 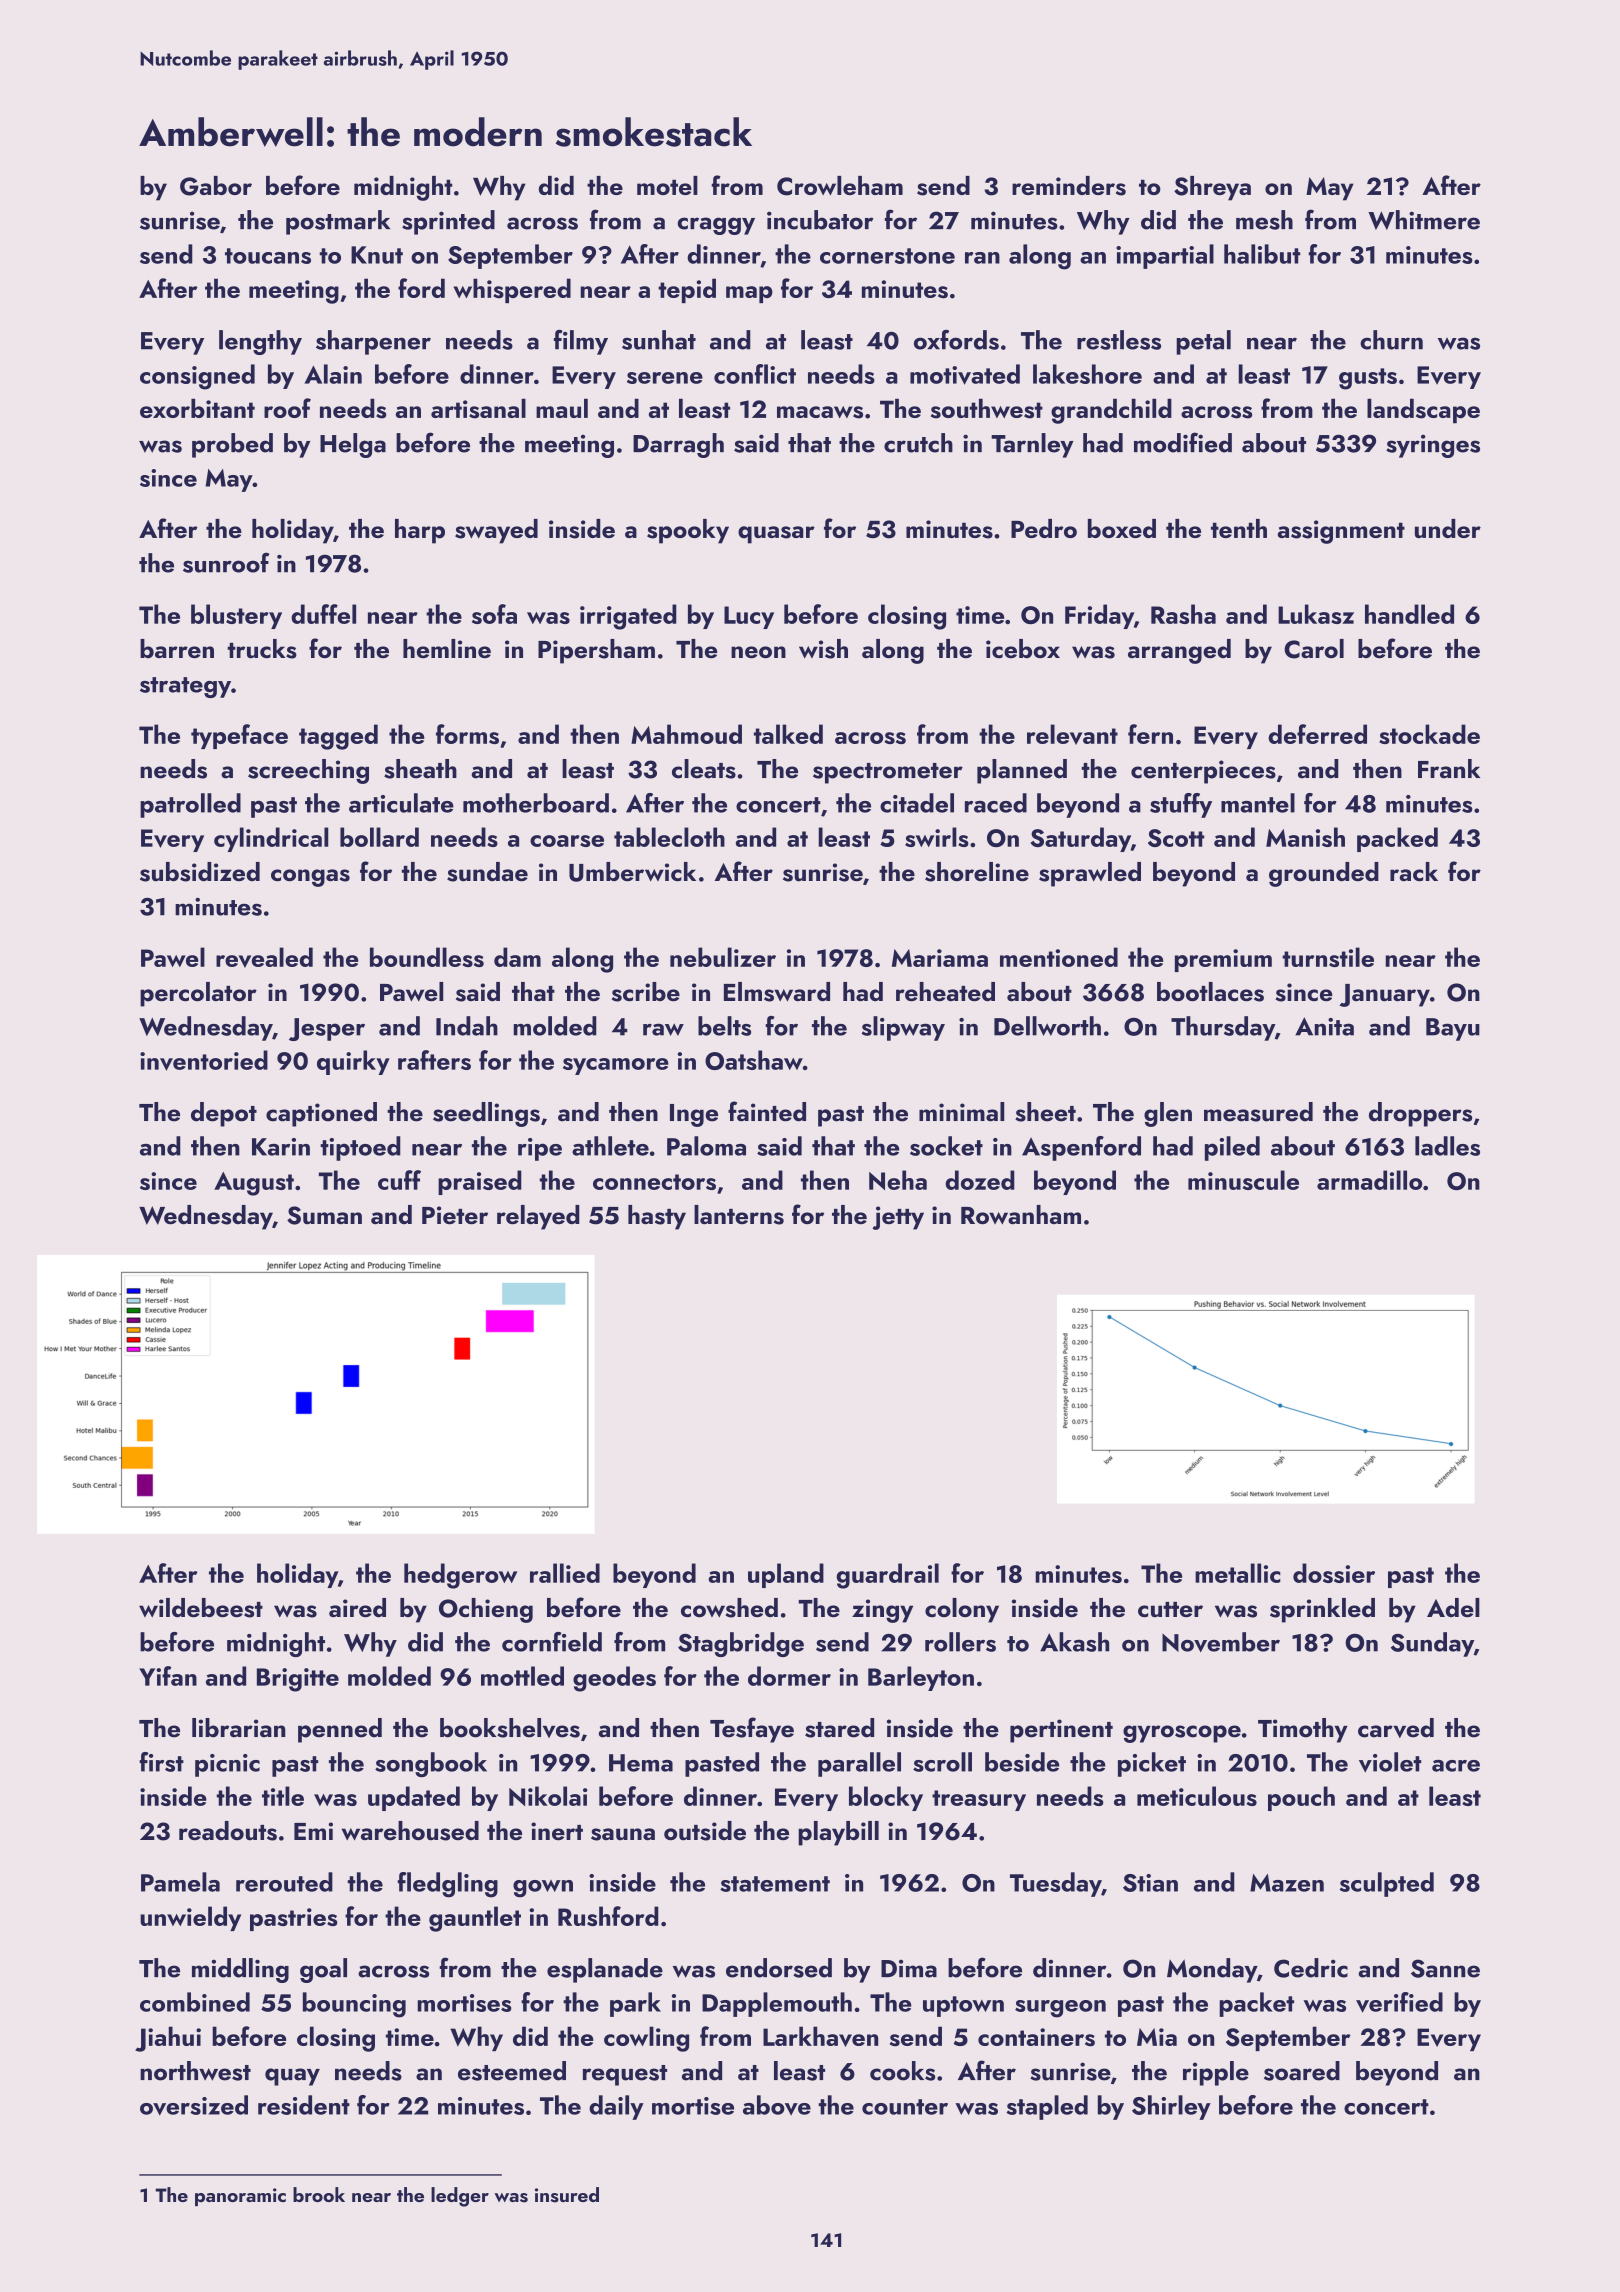 I want to click on hasty, so click(x=657, y=1217).
